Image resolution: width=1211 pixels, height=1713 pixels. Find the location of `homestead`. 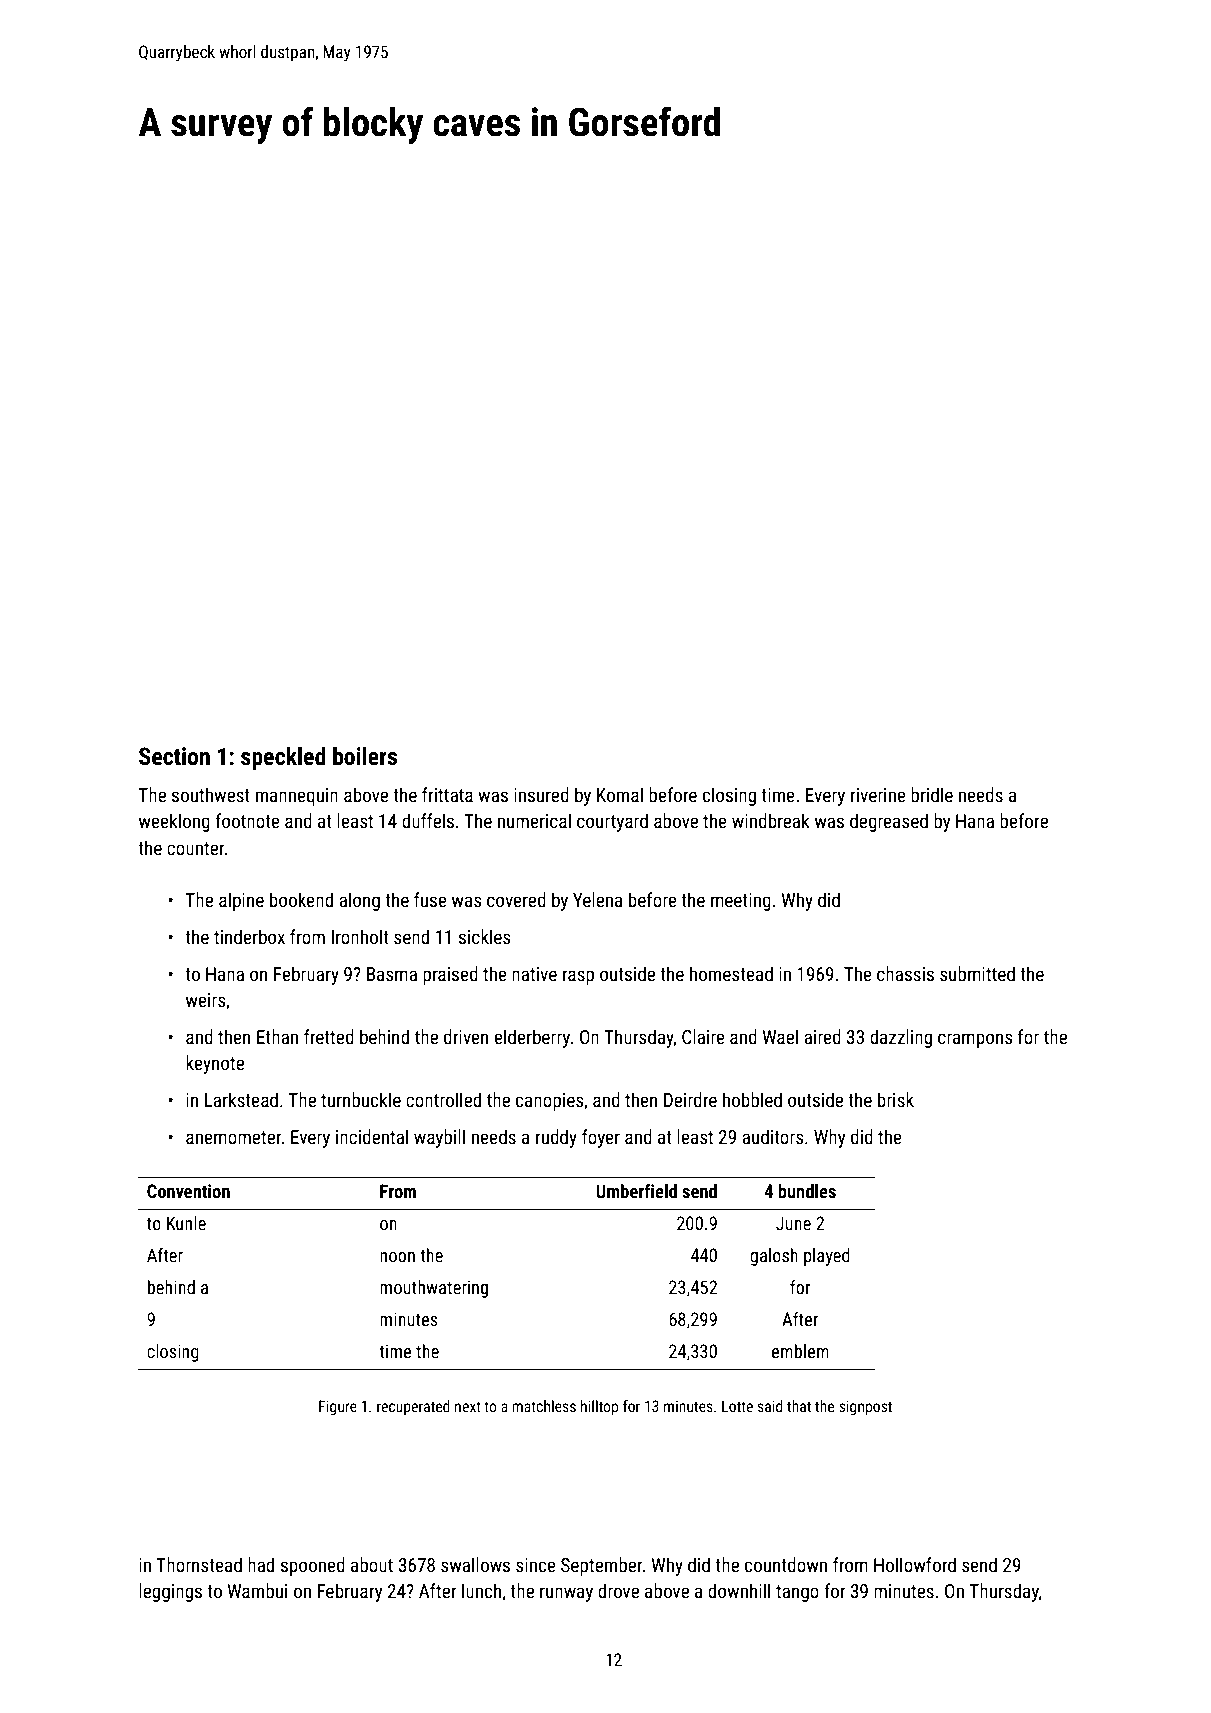

homestead is located at coordinates (731, 973).
